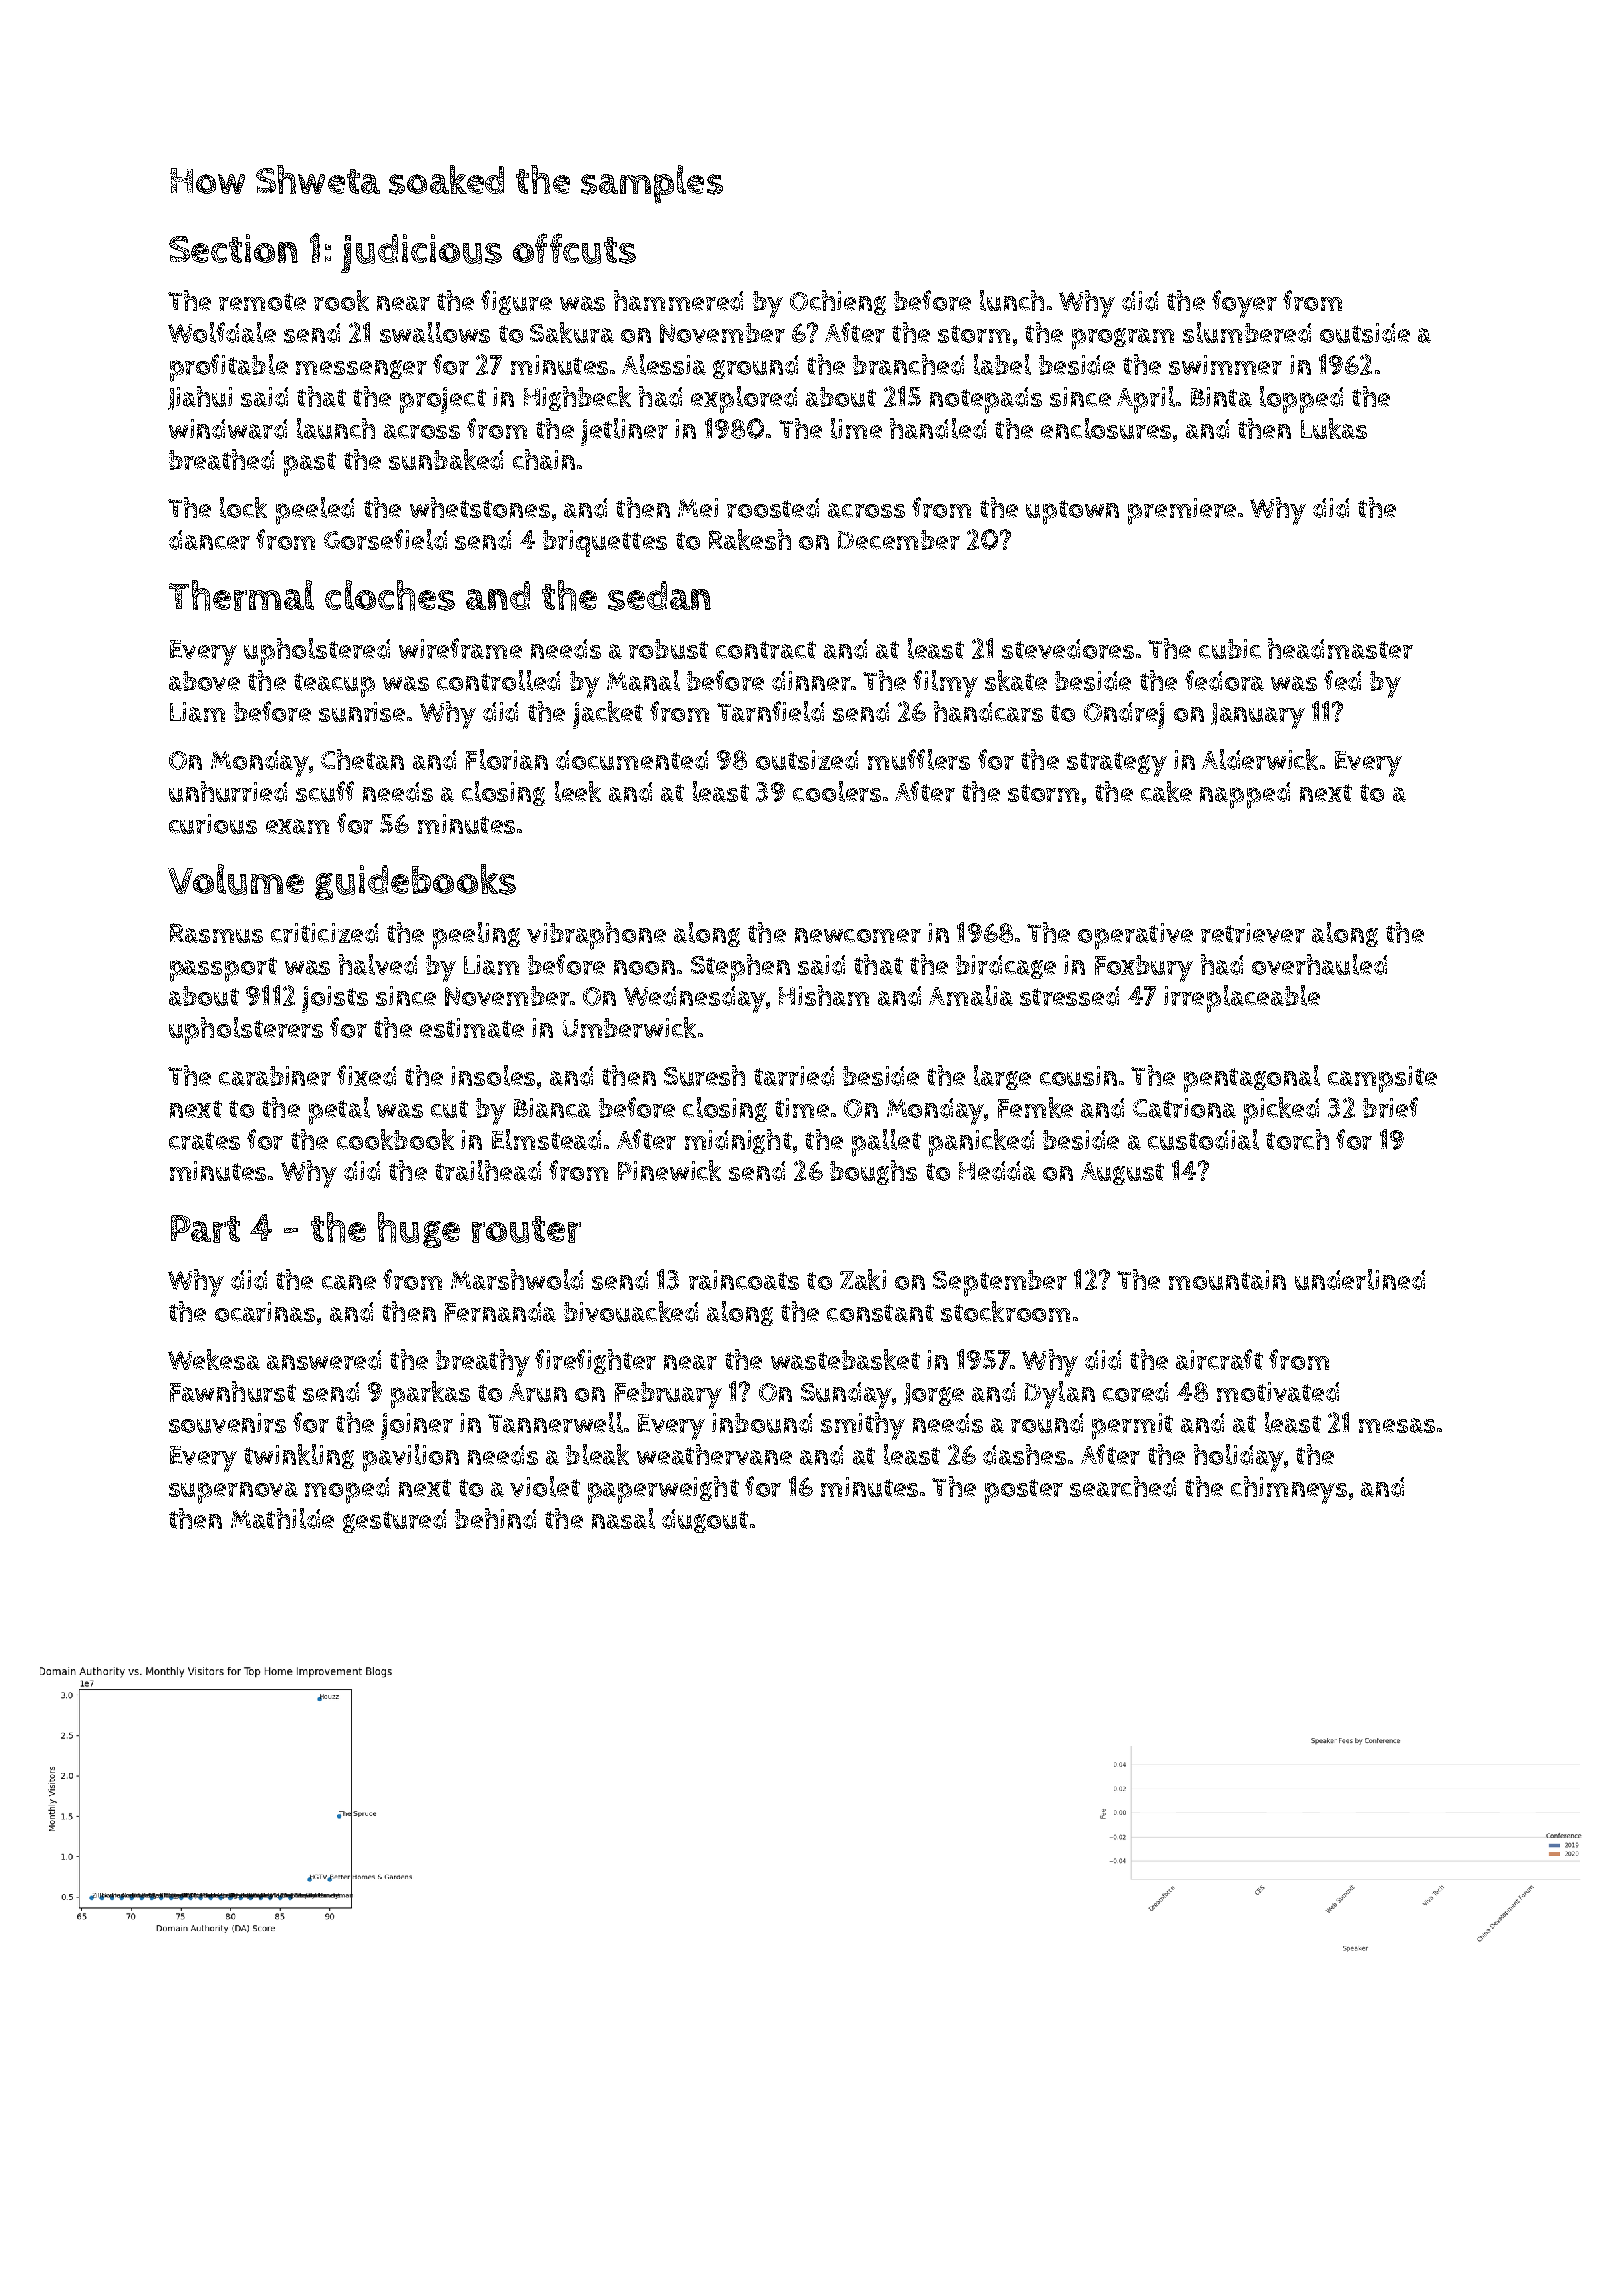 The height and width of the screenshot is (2292, 1620). I want to click on dugout, so click(705, 1521).
